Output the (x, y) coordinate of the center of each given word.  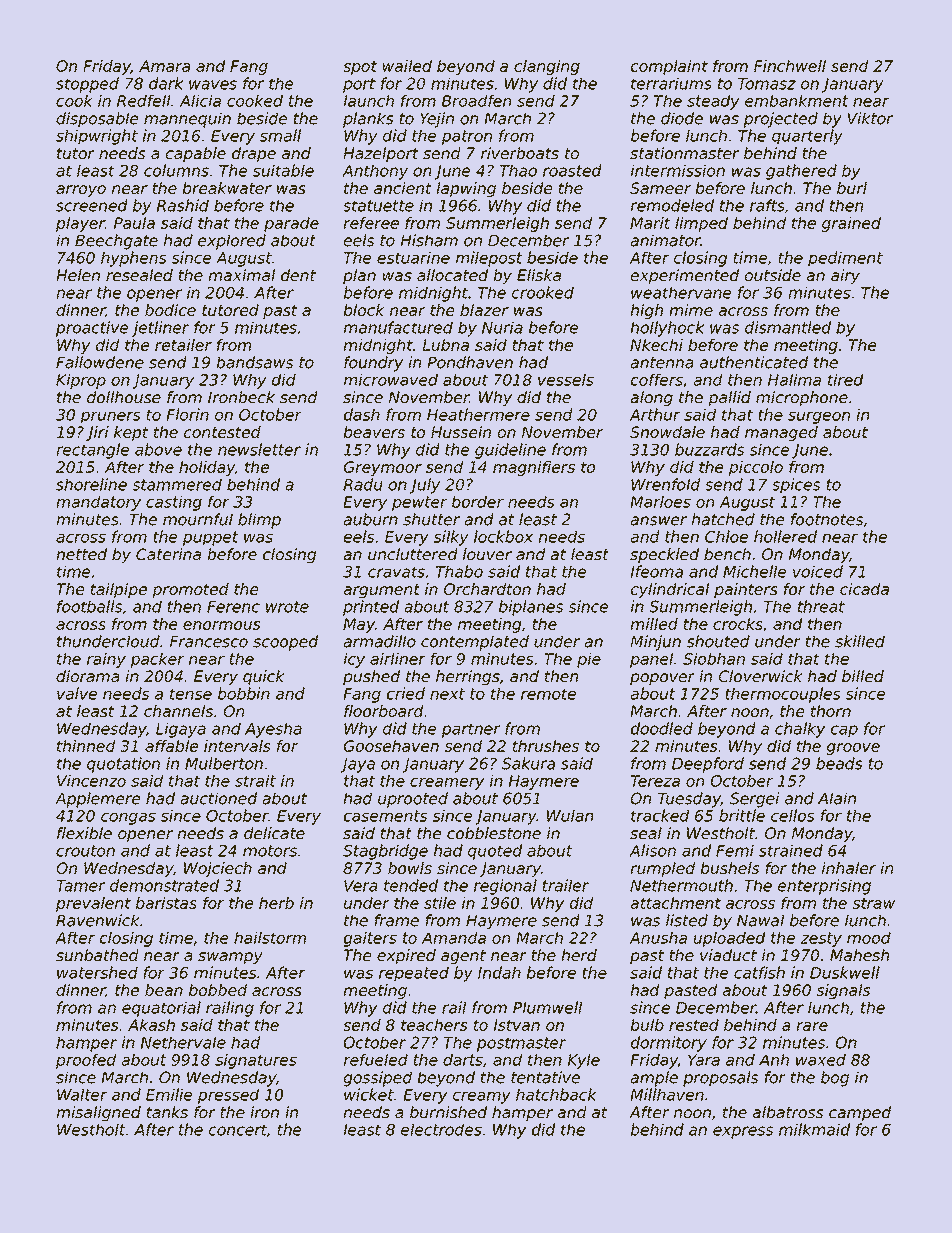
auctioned (218, 798)
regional (505, 887)
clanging (547, 67)
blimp (259, 521)
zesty (821, 939)
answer (659, 521)
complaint (669, 67)
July (425, 486)
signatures (256, 1061)
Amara (164, 66)
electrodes (441, 1129)
